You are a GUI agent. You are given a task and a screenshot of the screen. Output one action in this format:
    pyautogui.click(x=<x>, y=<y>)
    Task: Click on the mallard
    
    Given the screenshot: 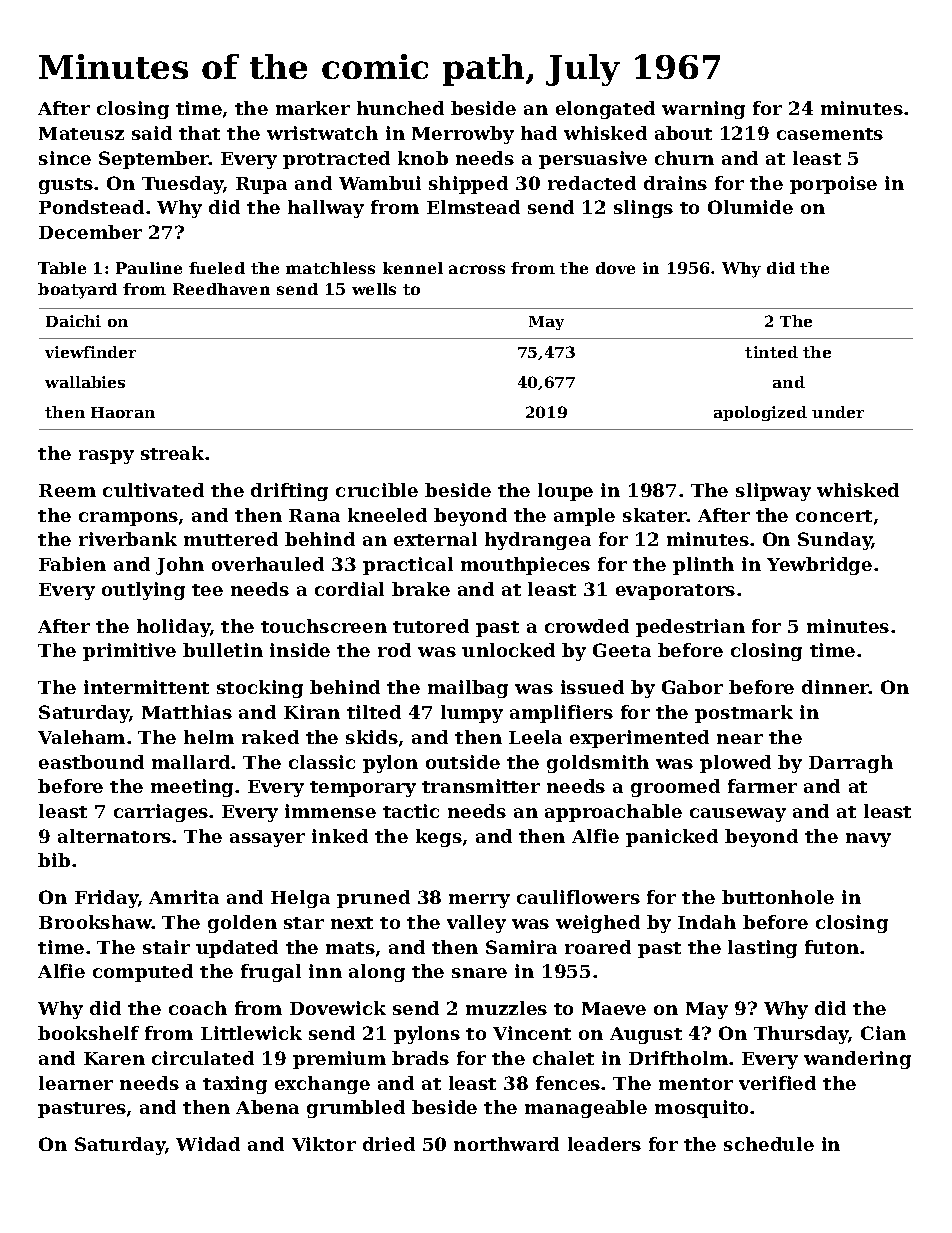 What is the action you would take?
    pyautogui.click(x=191, y=762)
